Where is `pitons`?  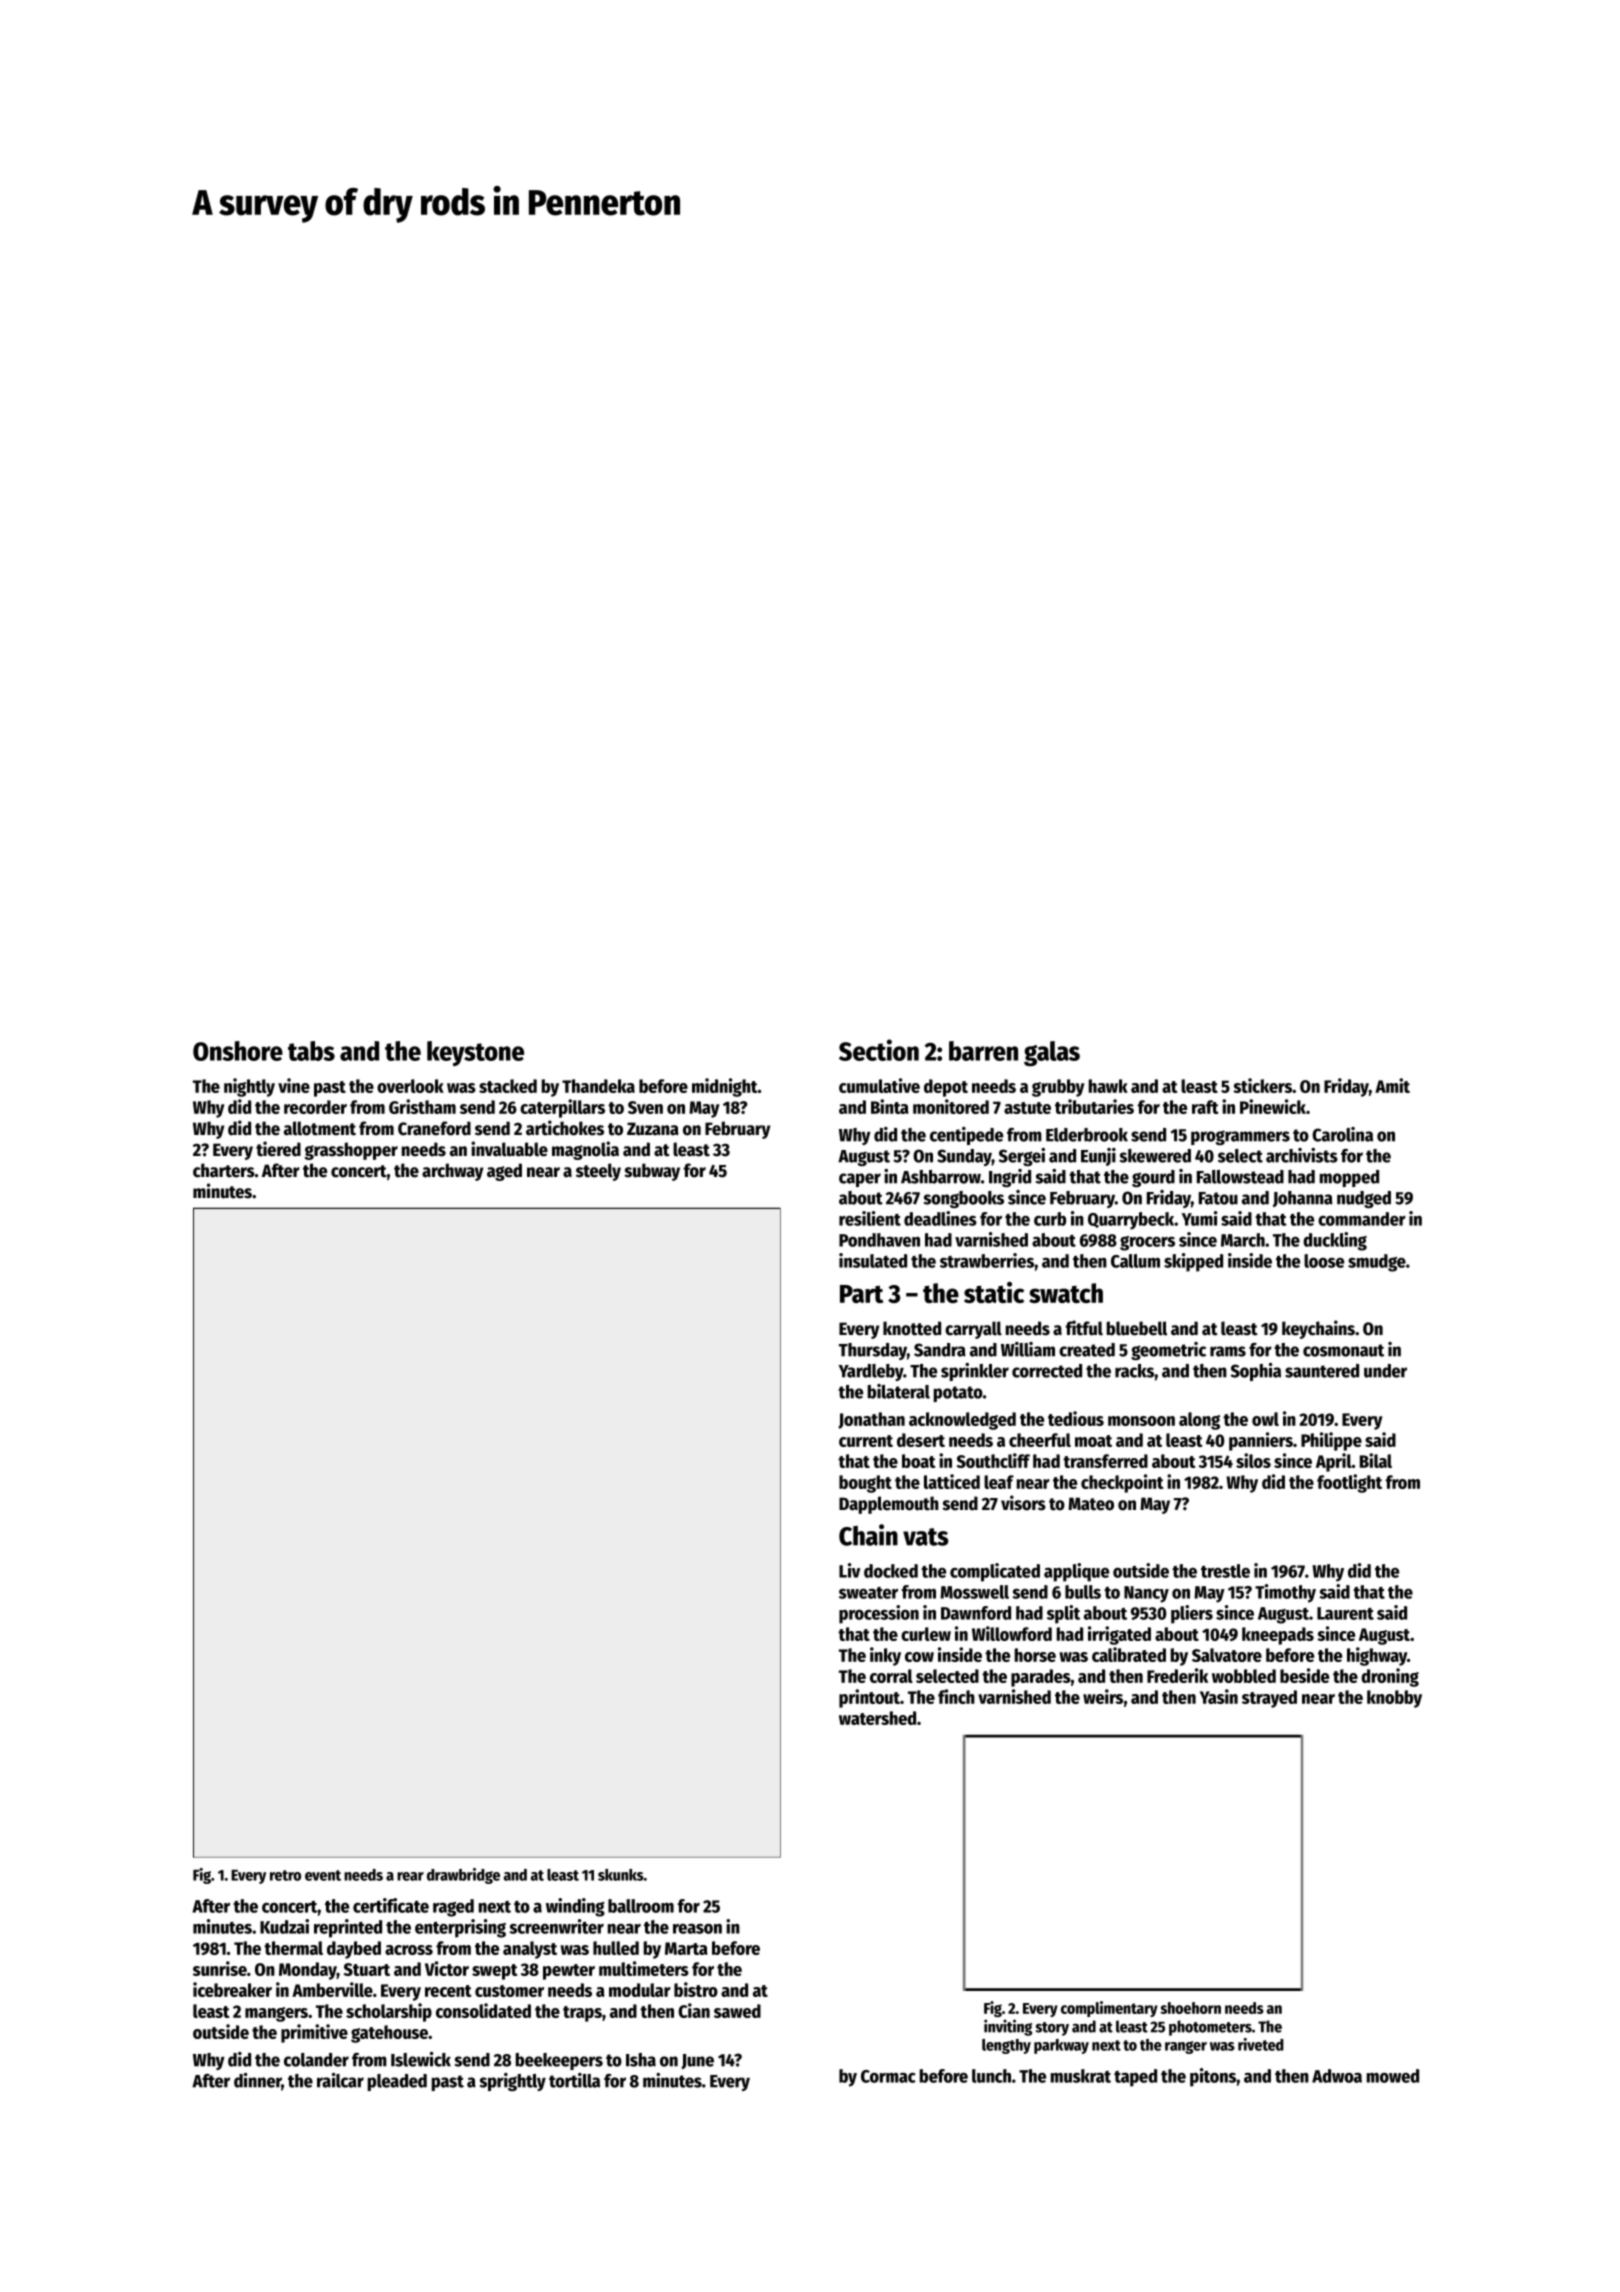 pitons is located at coordinates (1213, 2077).
